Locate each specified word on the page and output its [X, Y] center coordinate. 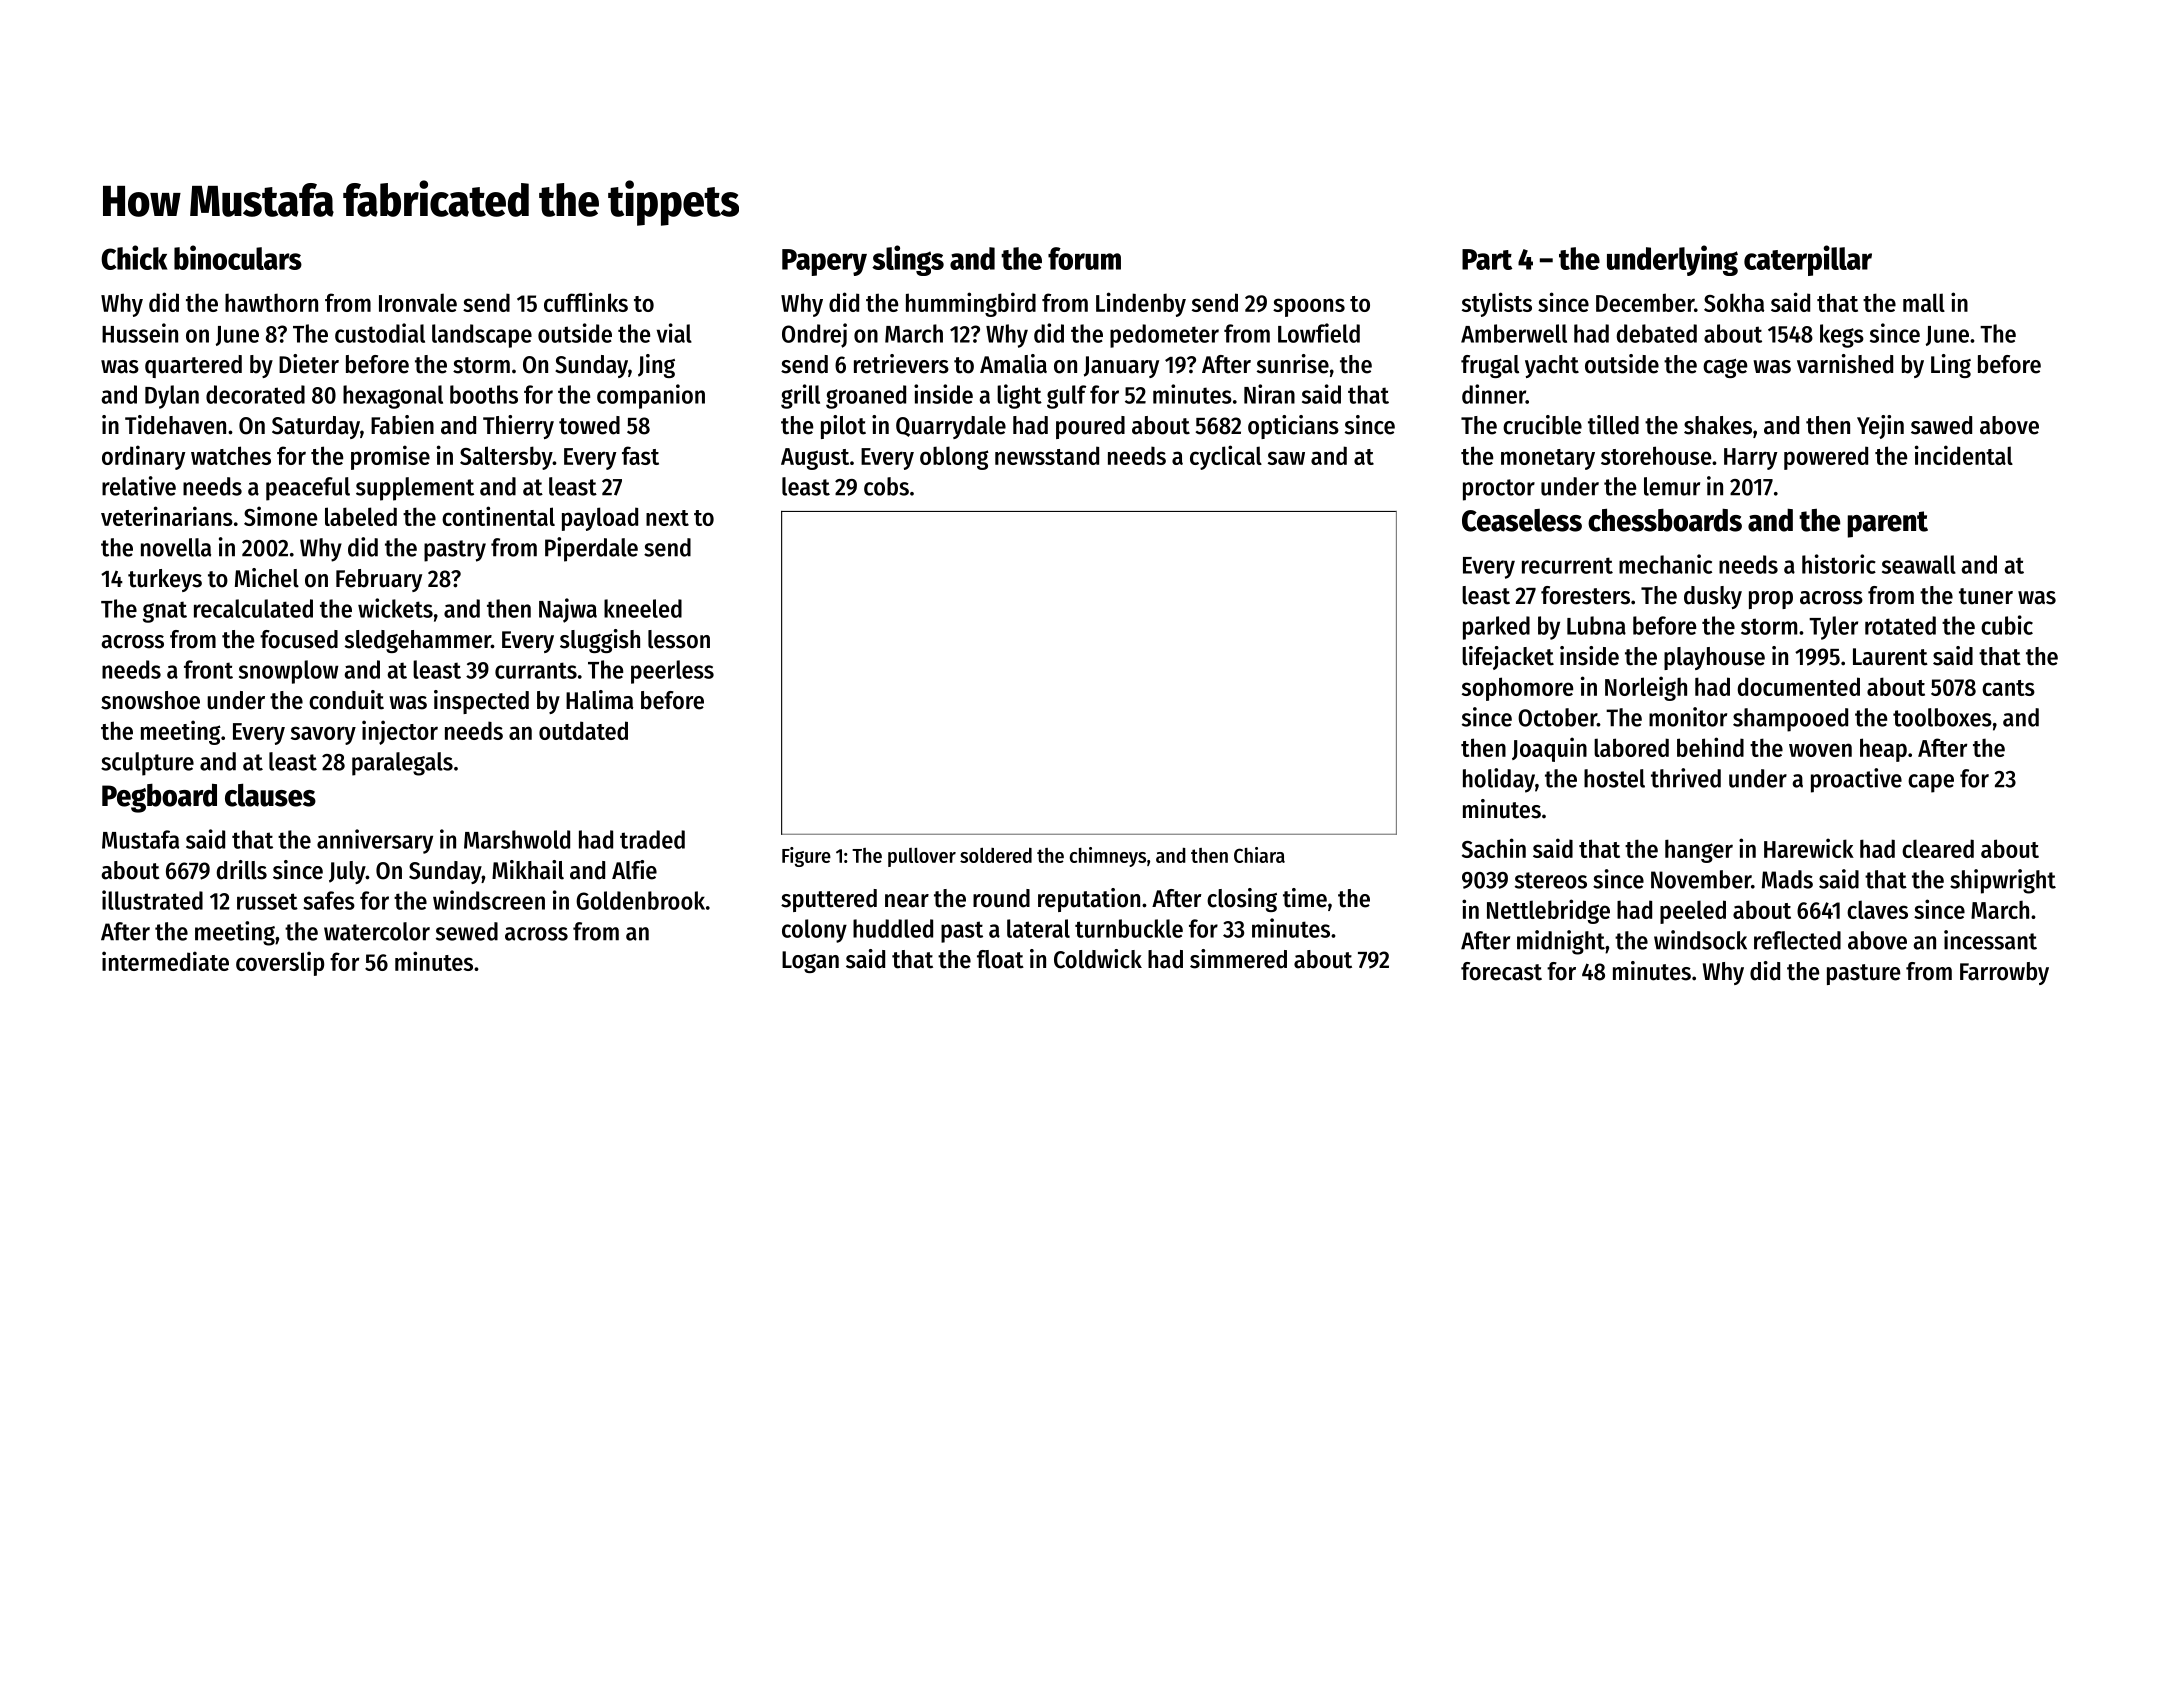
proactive [1856, 780]
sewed [467, 931]
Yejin [1880, 427]
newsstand [1047, 455]
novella [176, 547]
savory [323, 735]
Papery [824, 262]
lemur [1672, 486]
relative [139, 486]
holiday [1499, 780]
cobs [886, 486]
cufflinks [586, 302]
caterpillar [1808, 260]
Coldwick [1098, 959]
